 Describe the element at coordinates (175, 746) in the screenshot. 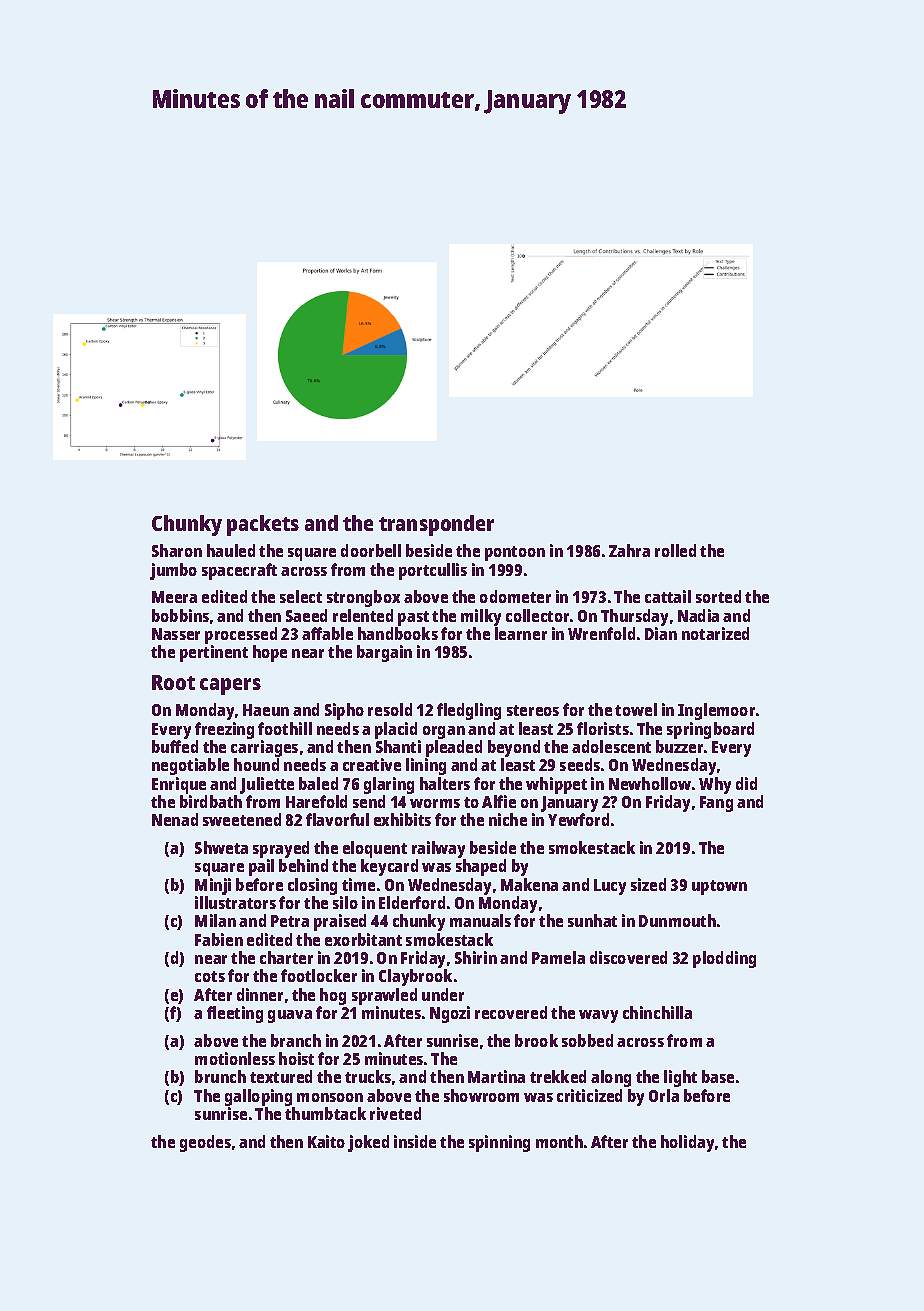

I see `buffed` at that location.
